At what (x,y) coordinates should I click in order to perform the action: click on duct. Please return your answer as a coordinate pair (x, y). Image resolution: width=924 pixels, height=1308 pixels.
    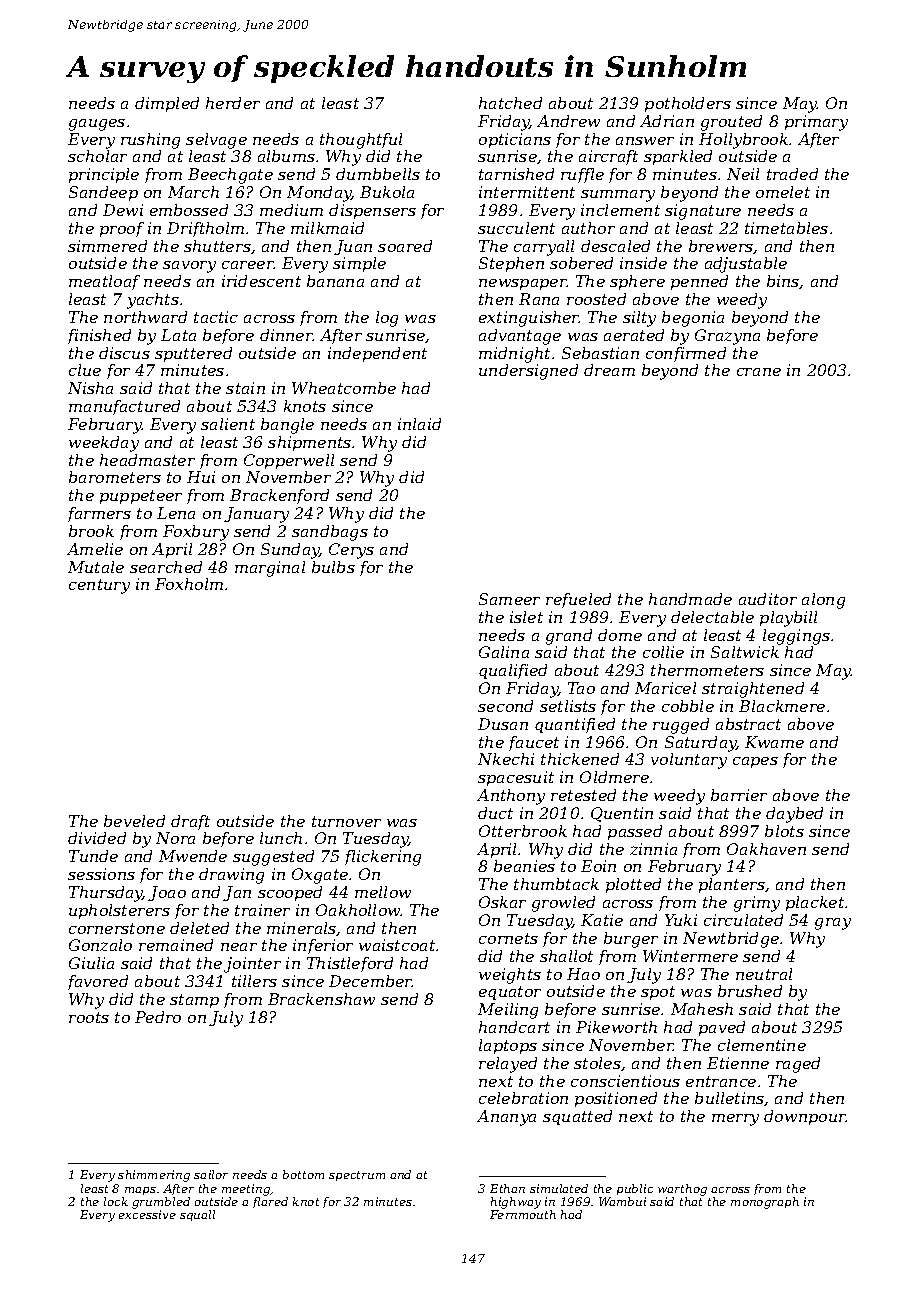
    Looking at the image, I should click on (495, 813).
